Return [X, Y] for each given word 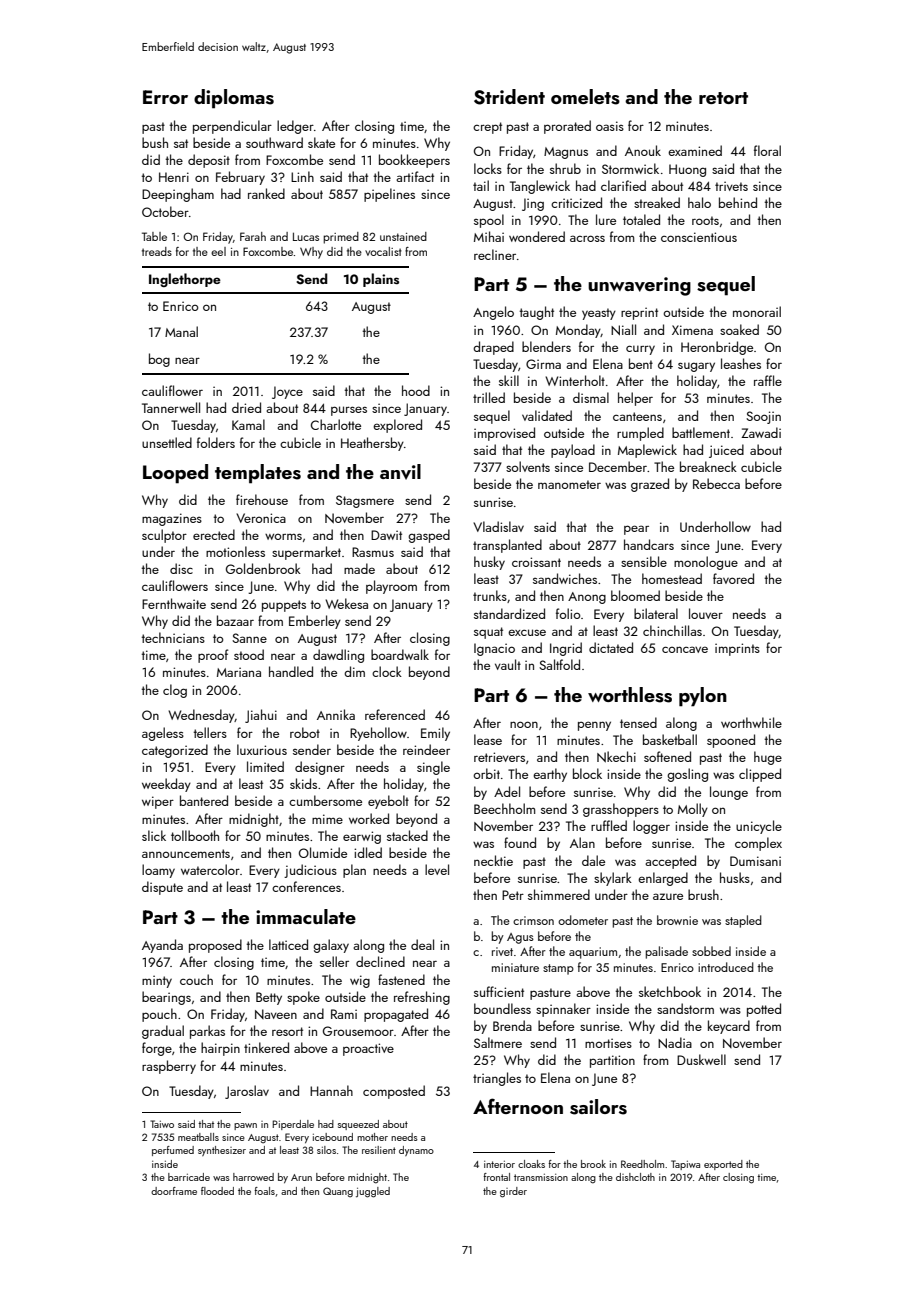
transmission [541, 1177]
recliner [495, 254]
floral [767, 150]
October [165, 211]
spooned [731, 741]
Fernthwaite [174, 603]
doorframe [174, 1191]
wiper [158, 802]
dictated [611, 647]
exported [723, 1165]
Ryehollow [378, 734]
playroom [391, 587]
